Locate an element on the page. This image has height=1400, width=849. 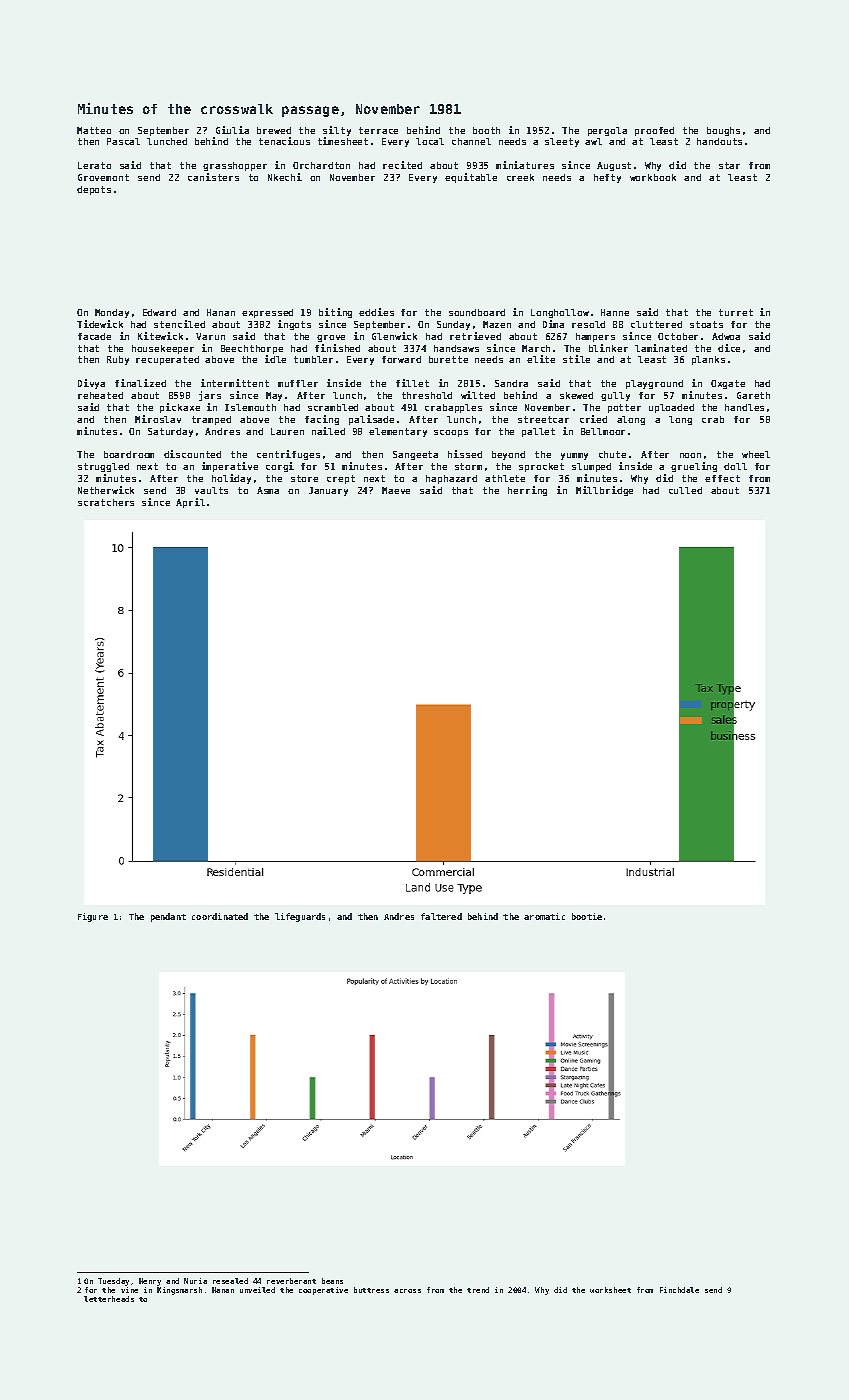
herring is located at coordinates (527, 491).
